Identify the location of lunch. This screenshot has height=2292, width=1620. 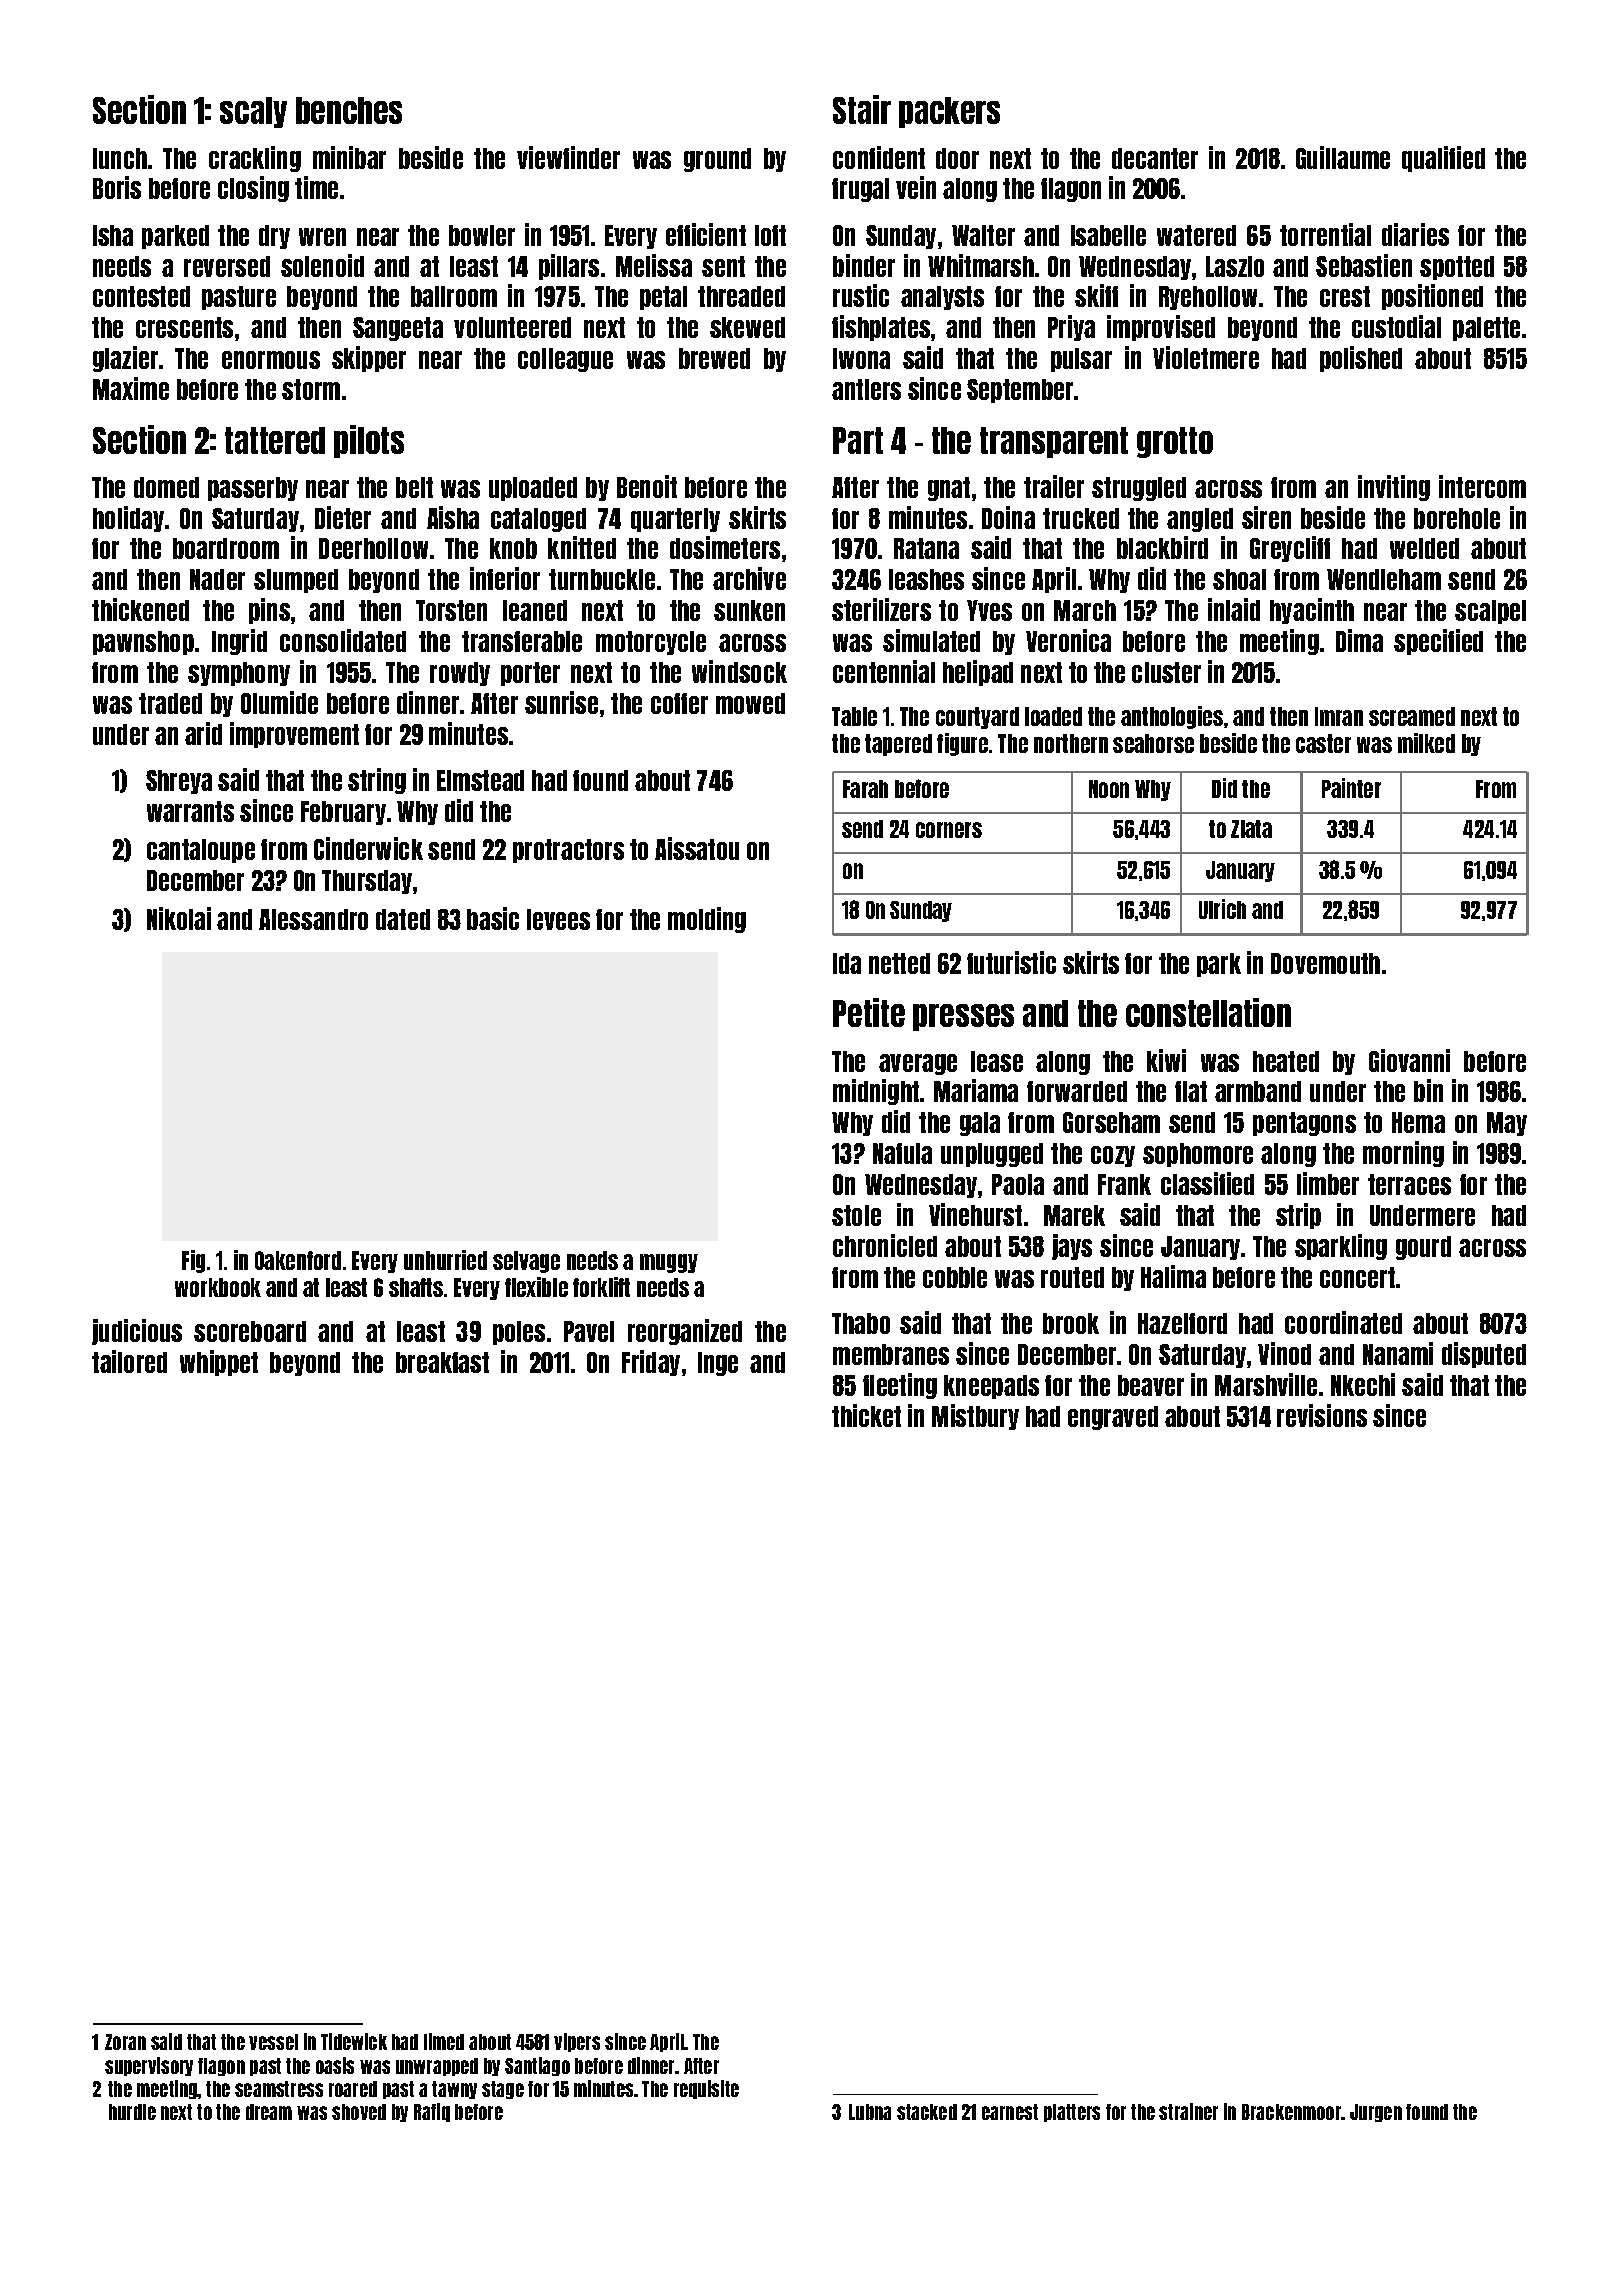
(120, 158).
